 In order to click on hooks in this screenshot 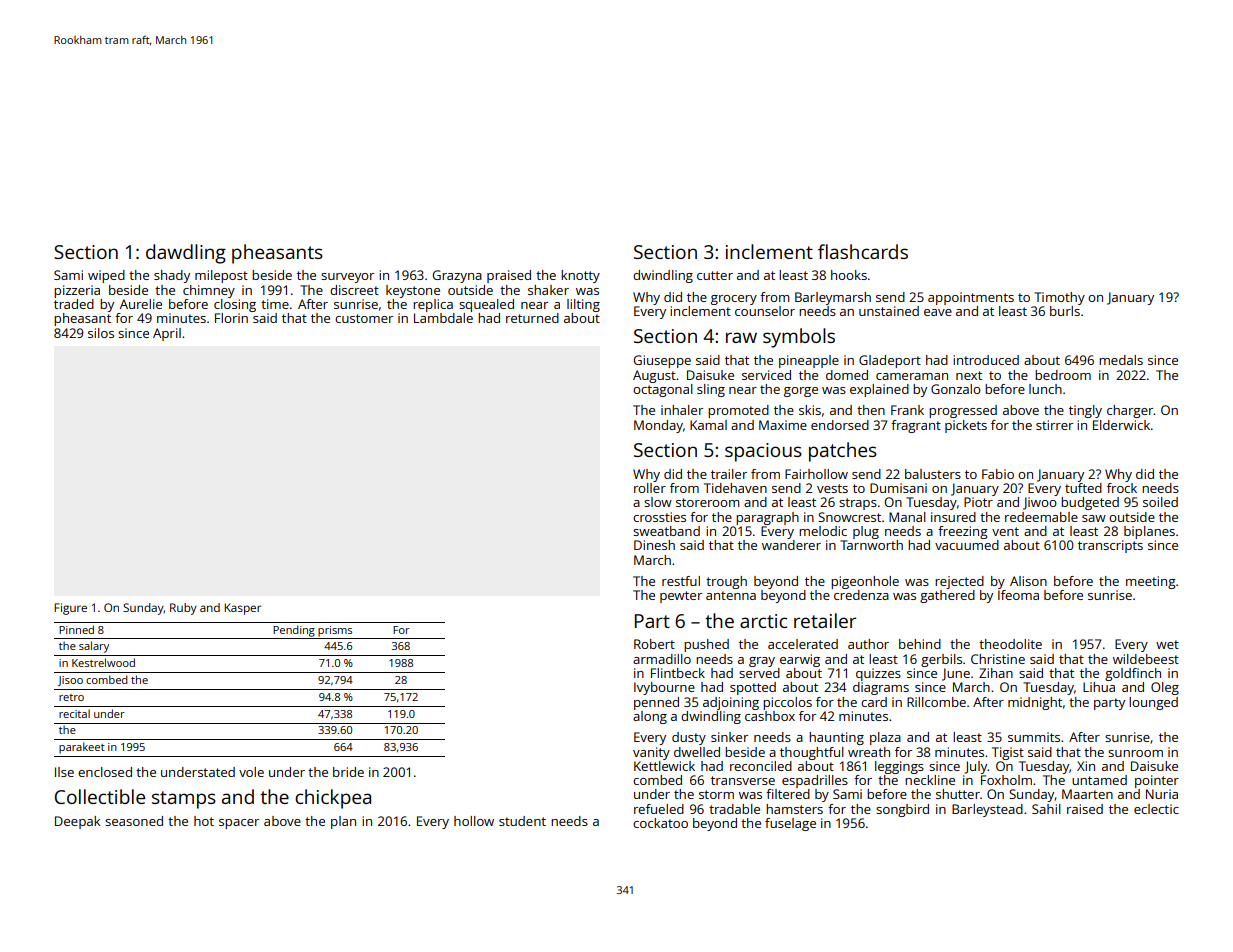, I will do `click(849, 275)`.
